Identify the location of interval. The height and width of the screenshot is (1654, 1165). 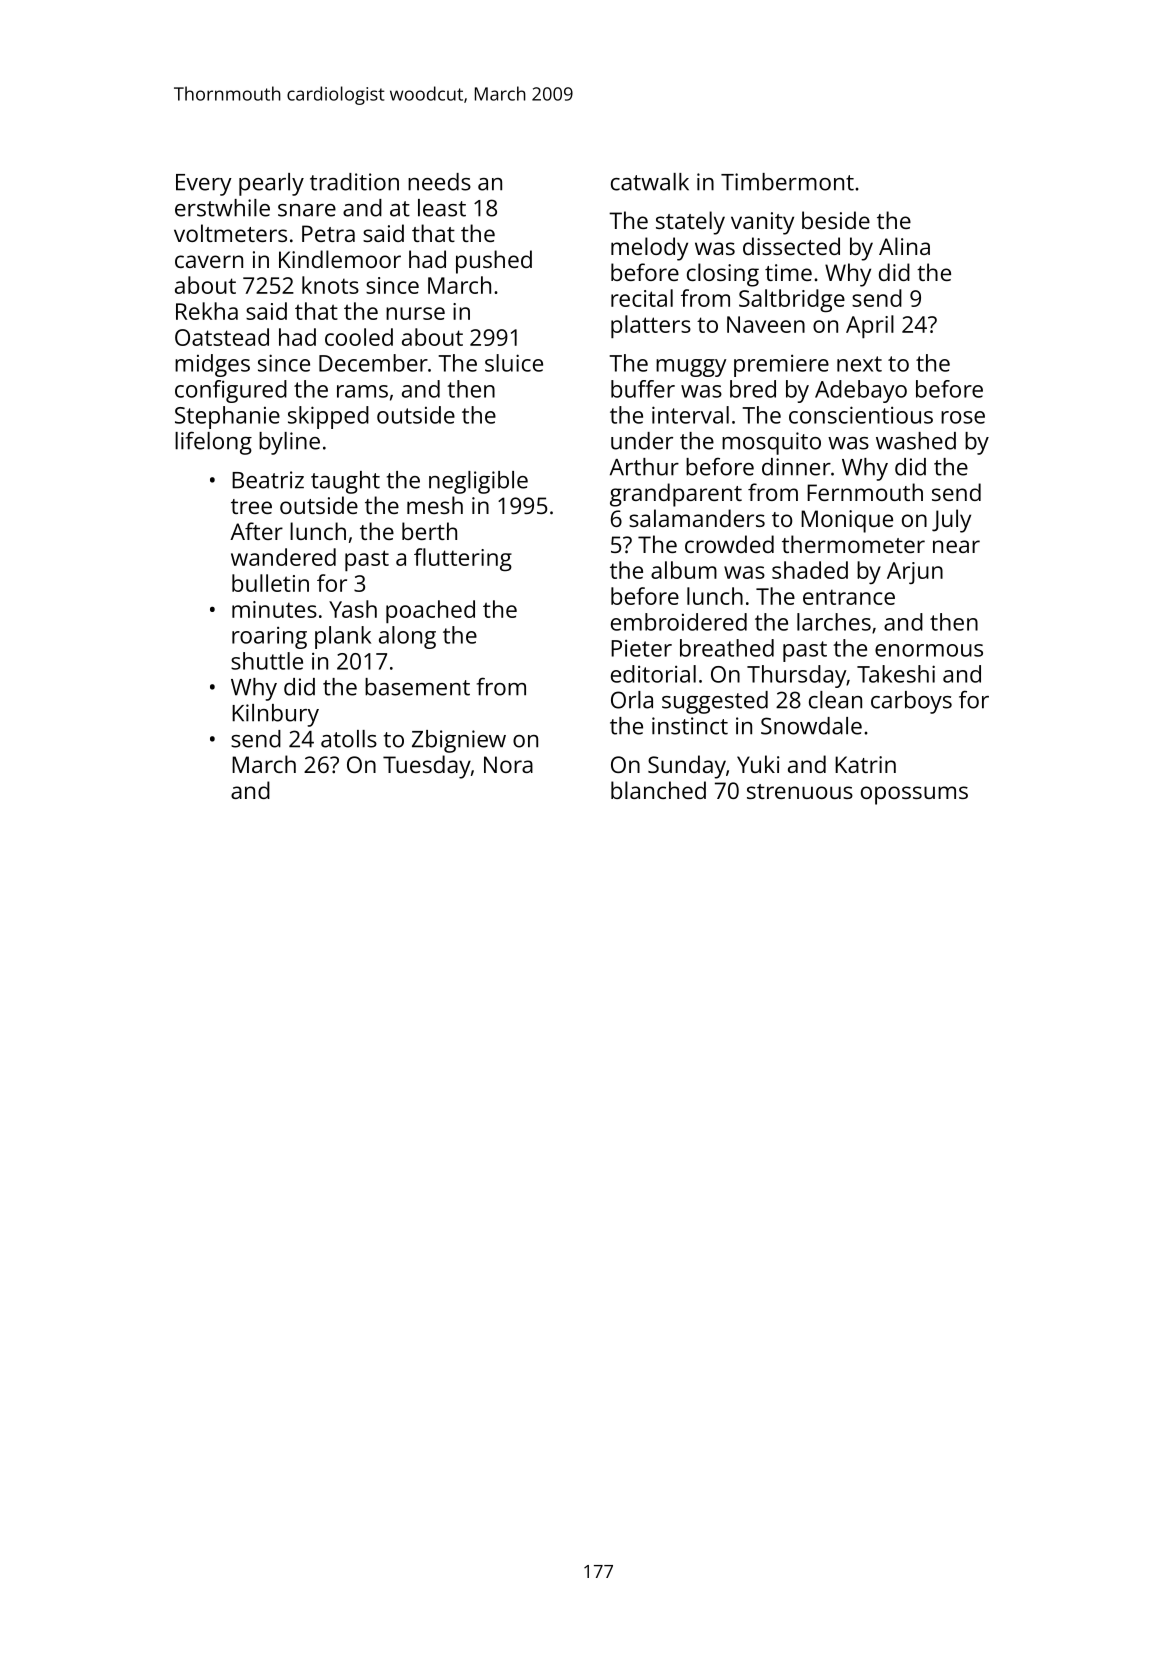
(690, 415).
